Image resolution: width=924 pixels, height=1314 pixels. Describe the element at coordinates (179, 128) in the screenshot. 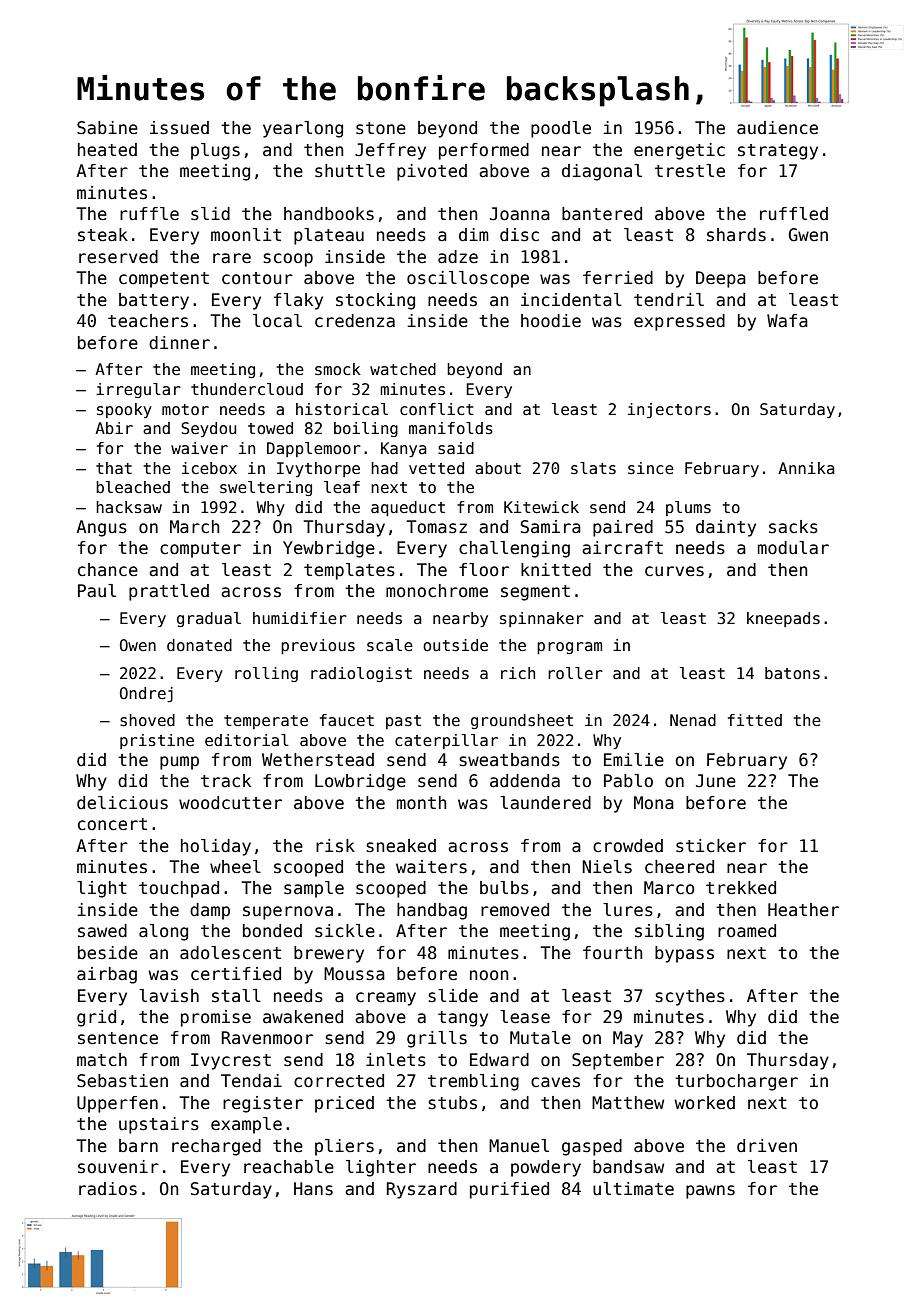

I see `issued` at that location.
